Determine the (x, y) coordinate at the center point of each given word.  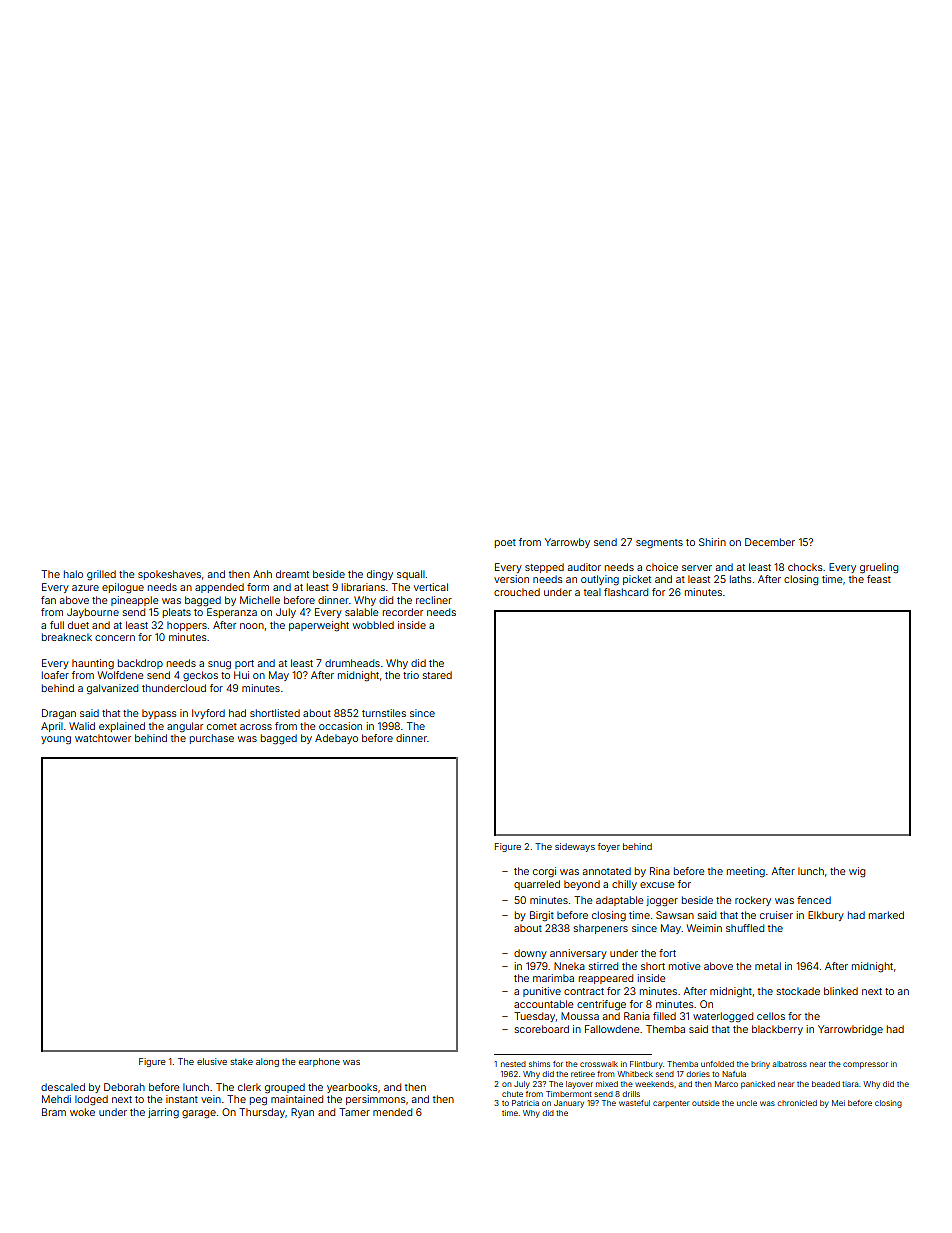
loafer (55, 675)
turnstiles (384, 713)
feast (879, 579)
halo (73, 574)
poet (505, 543)
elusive (212, 1061)
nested (513, 1064)
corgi (544, 872)
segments (659, 543)
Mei (838, 1103)
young (56, 740)
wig (857, 872)
